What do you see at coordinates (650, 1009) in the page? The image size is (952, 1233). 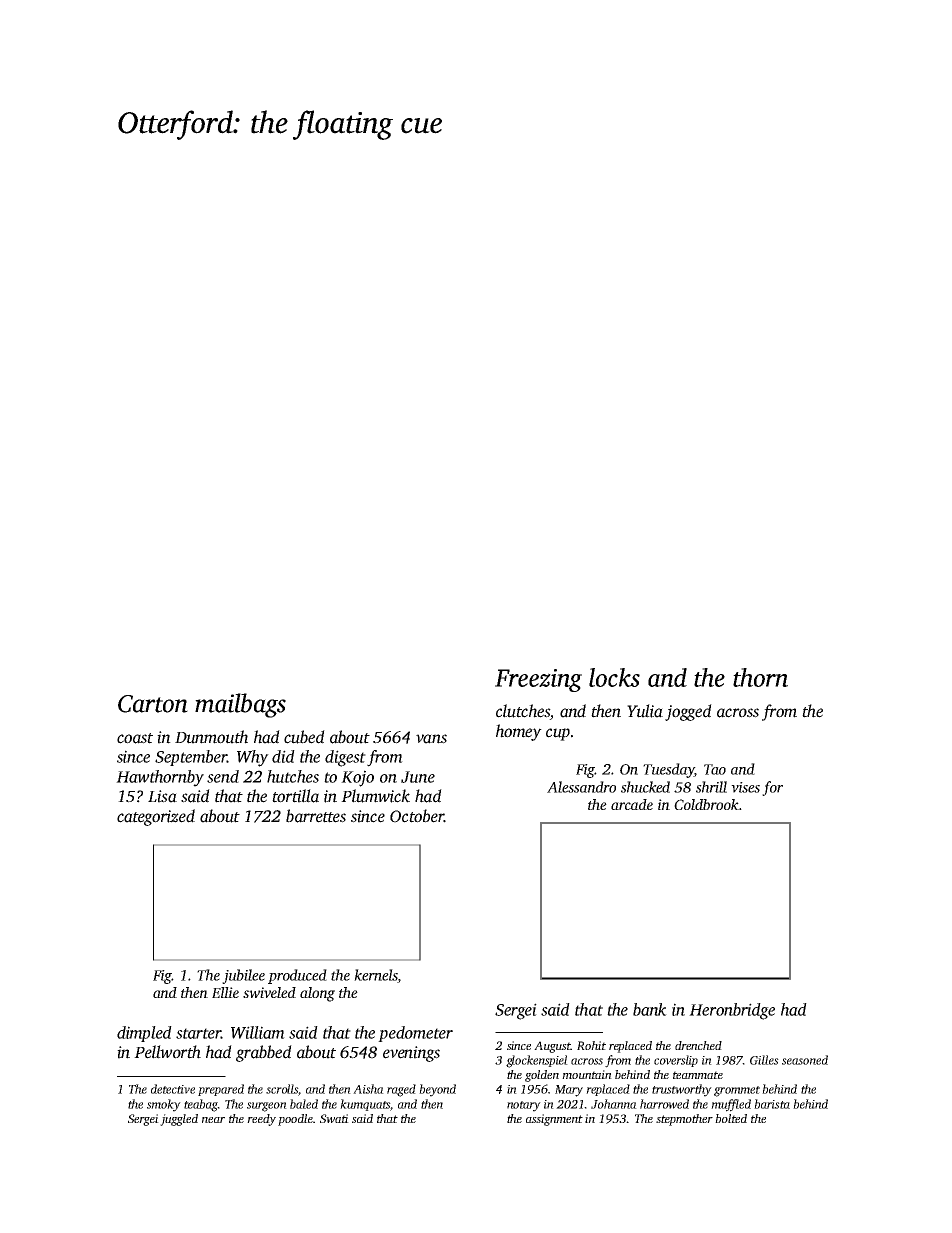 I see `bank` at bounding box center [650, 1009].
